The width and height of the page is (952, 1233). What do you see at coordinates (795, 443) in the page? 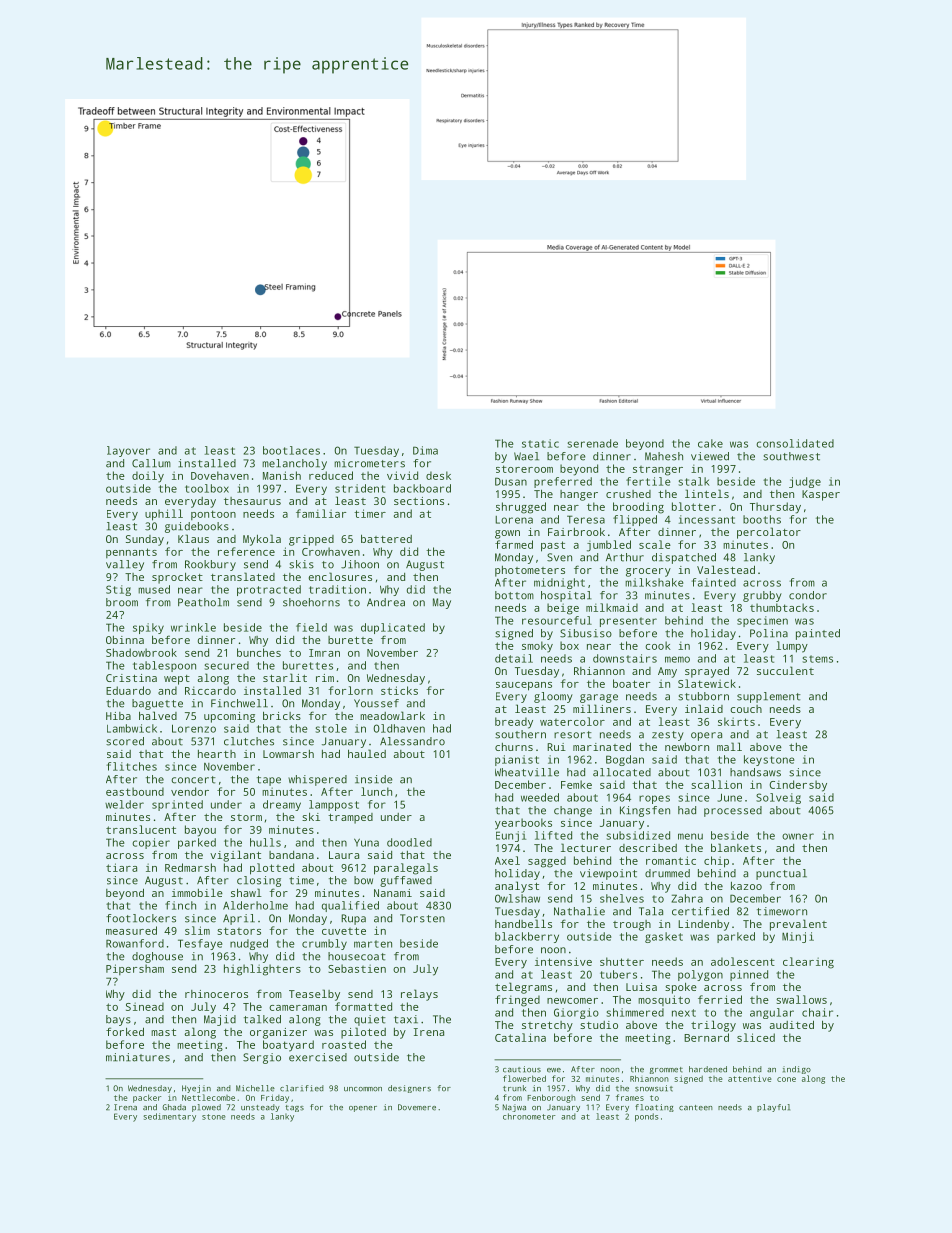
I see `consolidated` at bounding box center [795, 443].
